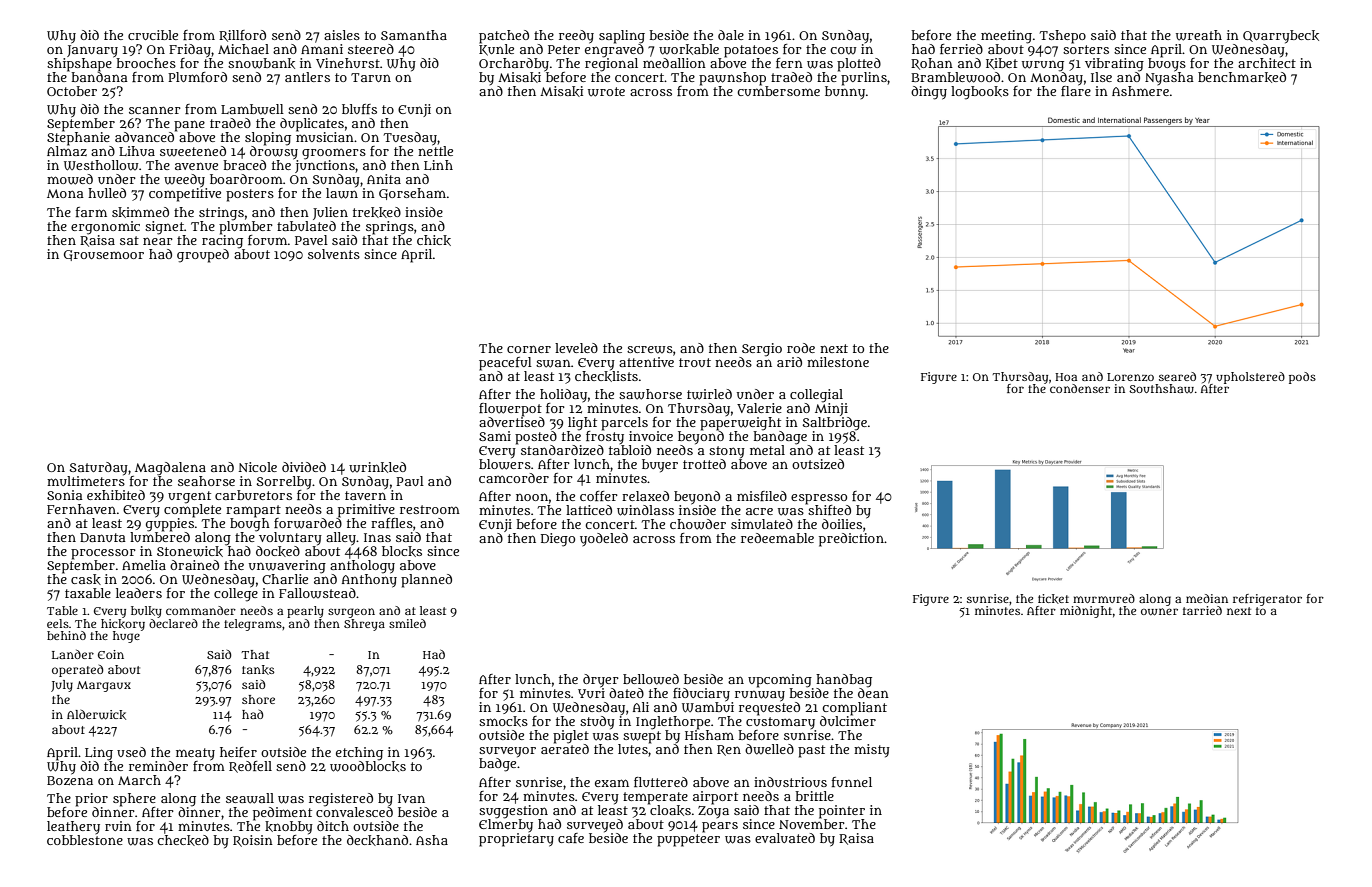 The height and width of the screenshot is (887, 1372). I want to click on deckhand, so click(377, 840).
